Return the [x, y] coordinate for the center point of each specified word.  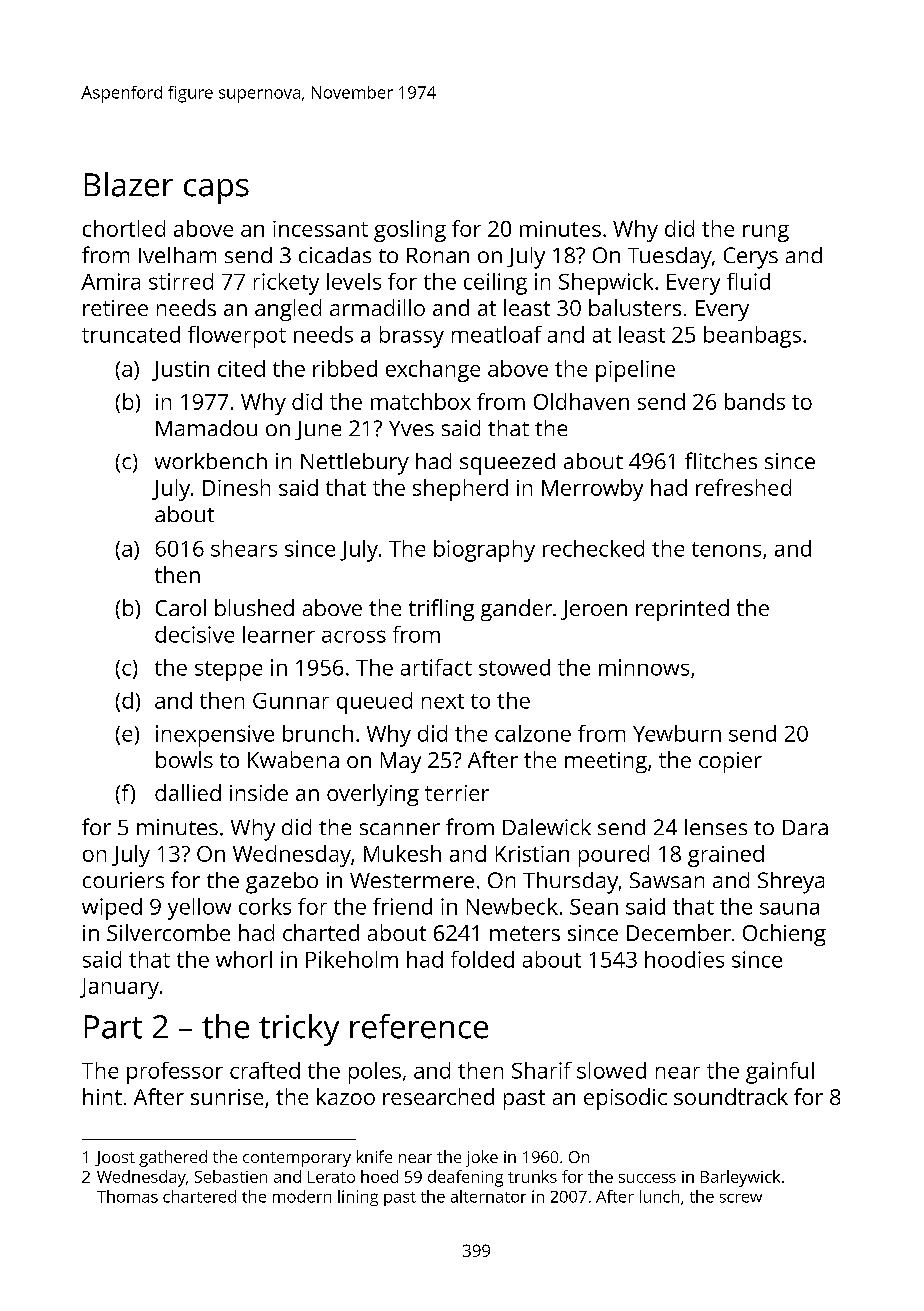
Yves [411, 428]
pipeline [635, 371]
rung [766, 233]
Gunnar [291, 701]
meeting [606, 762]
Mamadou [206, 428]
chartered [199, 1196]
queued [374, 703]
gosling [410, 231]
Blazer [129, 184]
